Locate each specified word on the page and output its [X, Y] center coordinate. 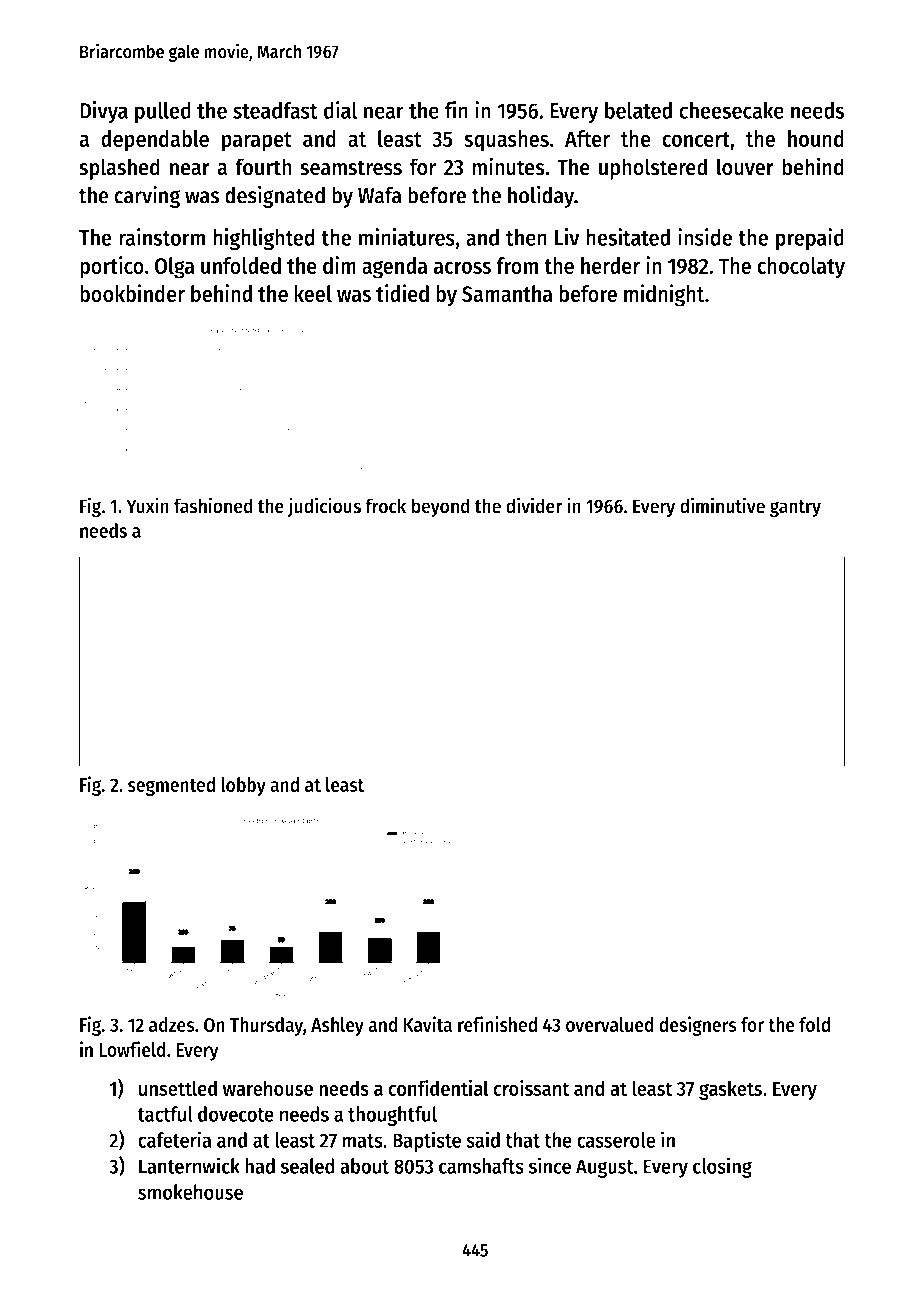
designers [698, 1026]
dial [340, 110]
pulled [163, 112]
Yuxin [147, 505]
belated [638, 110]
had [260, 1166]
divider [534, 505]
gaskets [730, 1090]
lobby [243, 786]
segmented [171, 786]
